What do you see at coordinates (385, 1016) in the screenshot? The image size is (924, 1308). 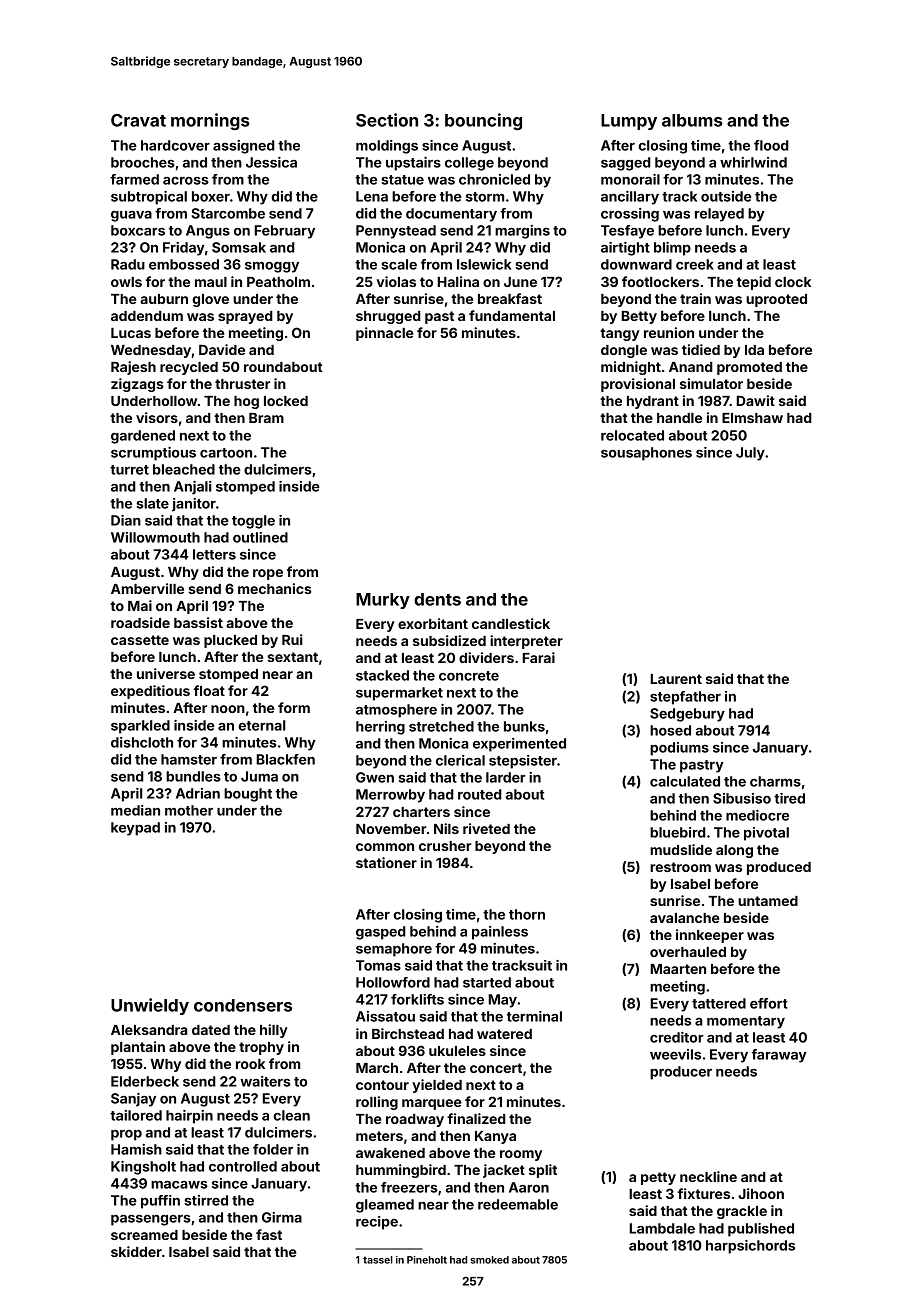 I see `Aissatou` at bounding box center [385, 1016].
